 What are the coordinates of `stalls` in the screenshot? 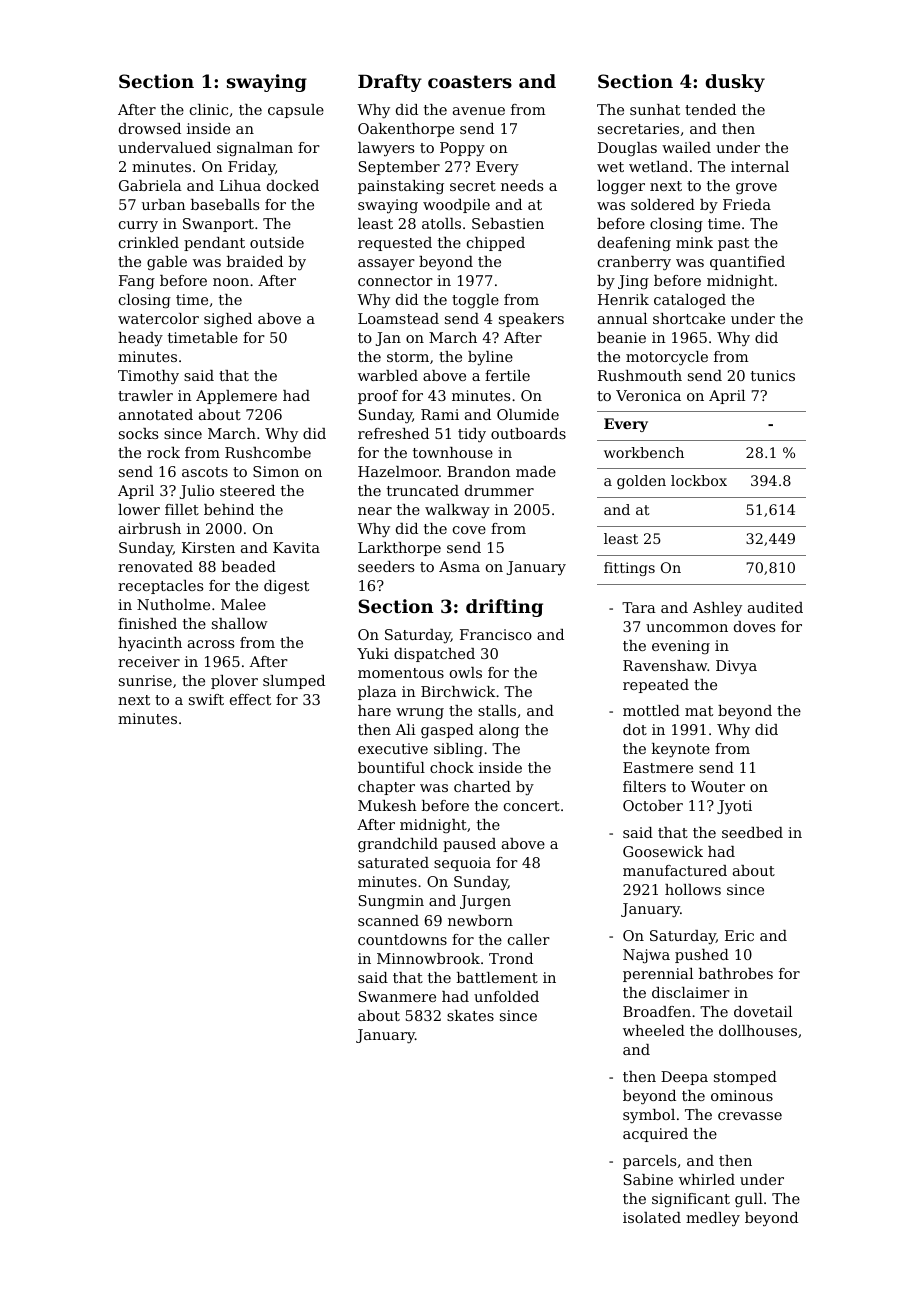 It's located at (497, 710).
